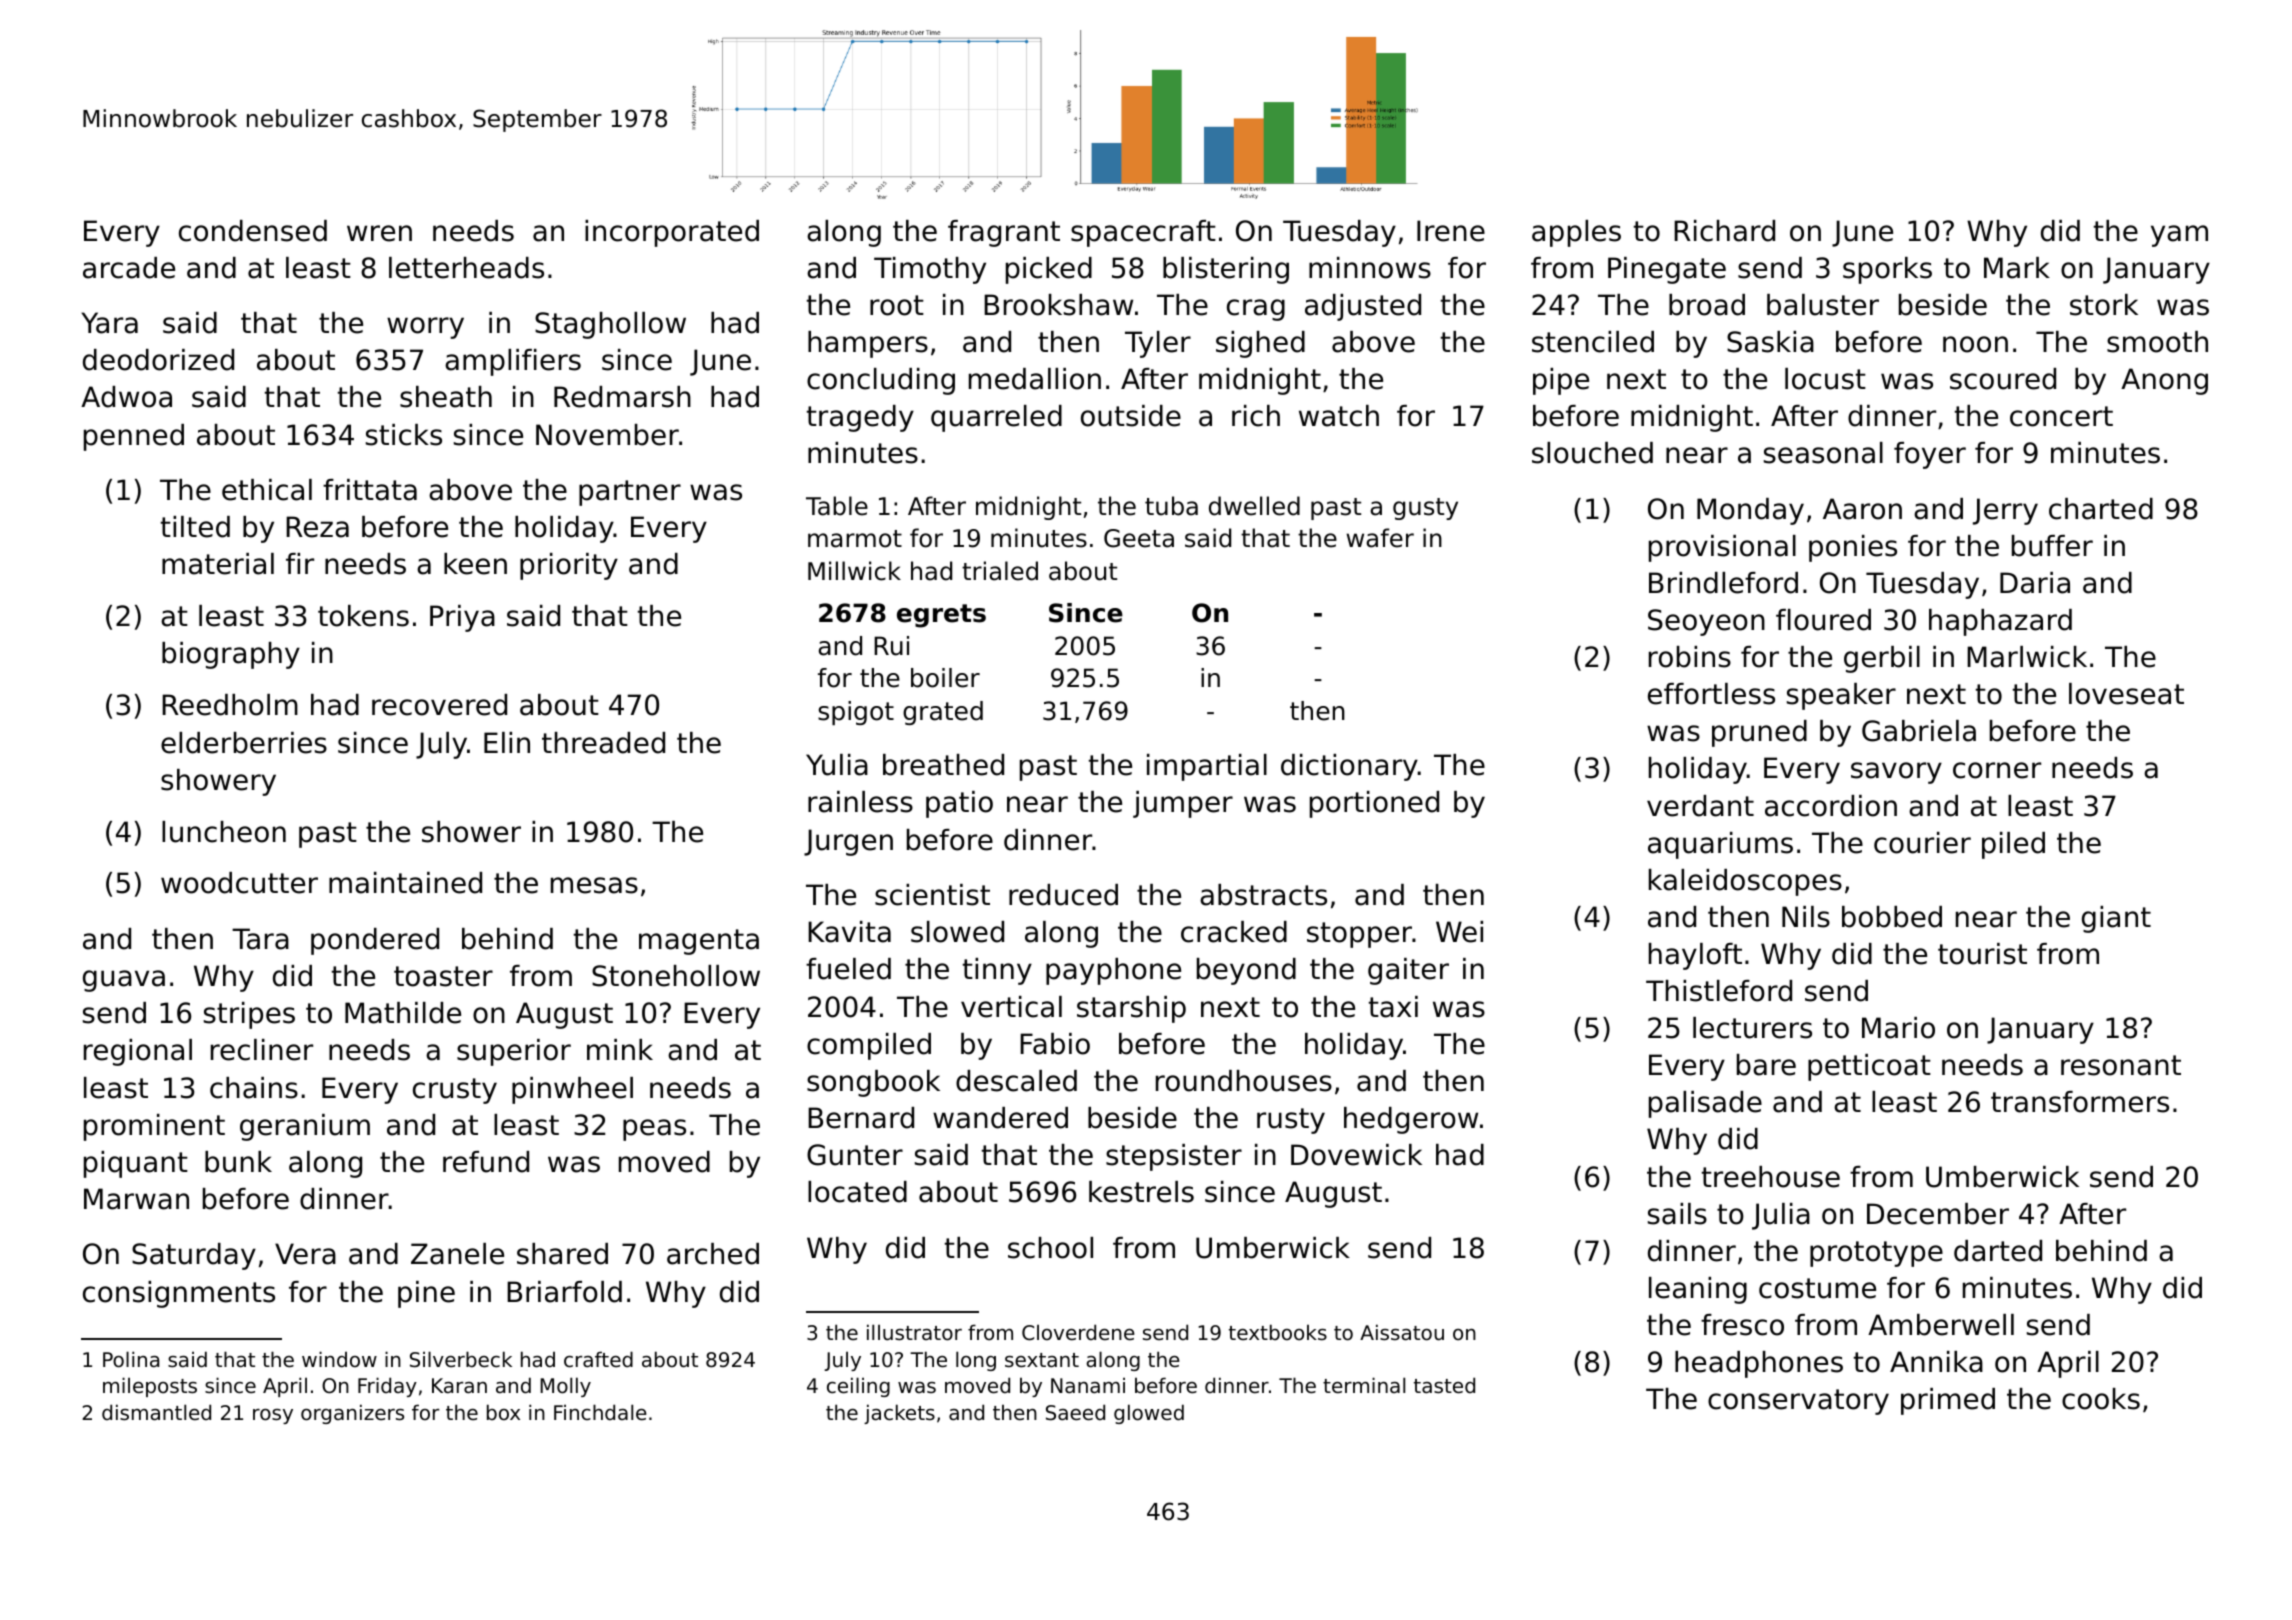  Describe the element at coordinates (224, 832) in the image. I see `luncheon` at that location.
